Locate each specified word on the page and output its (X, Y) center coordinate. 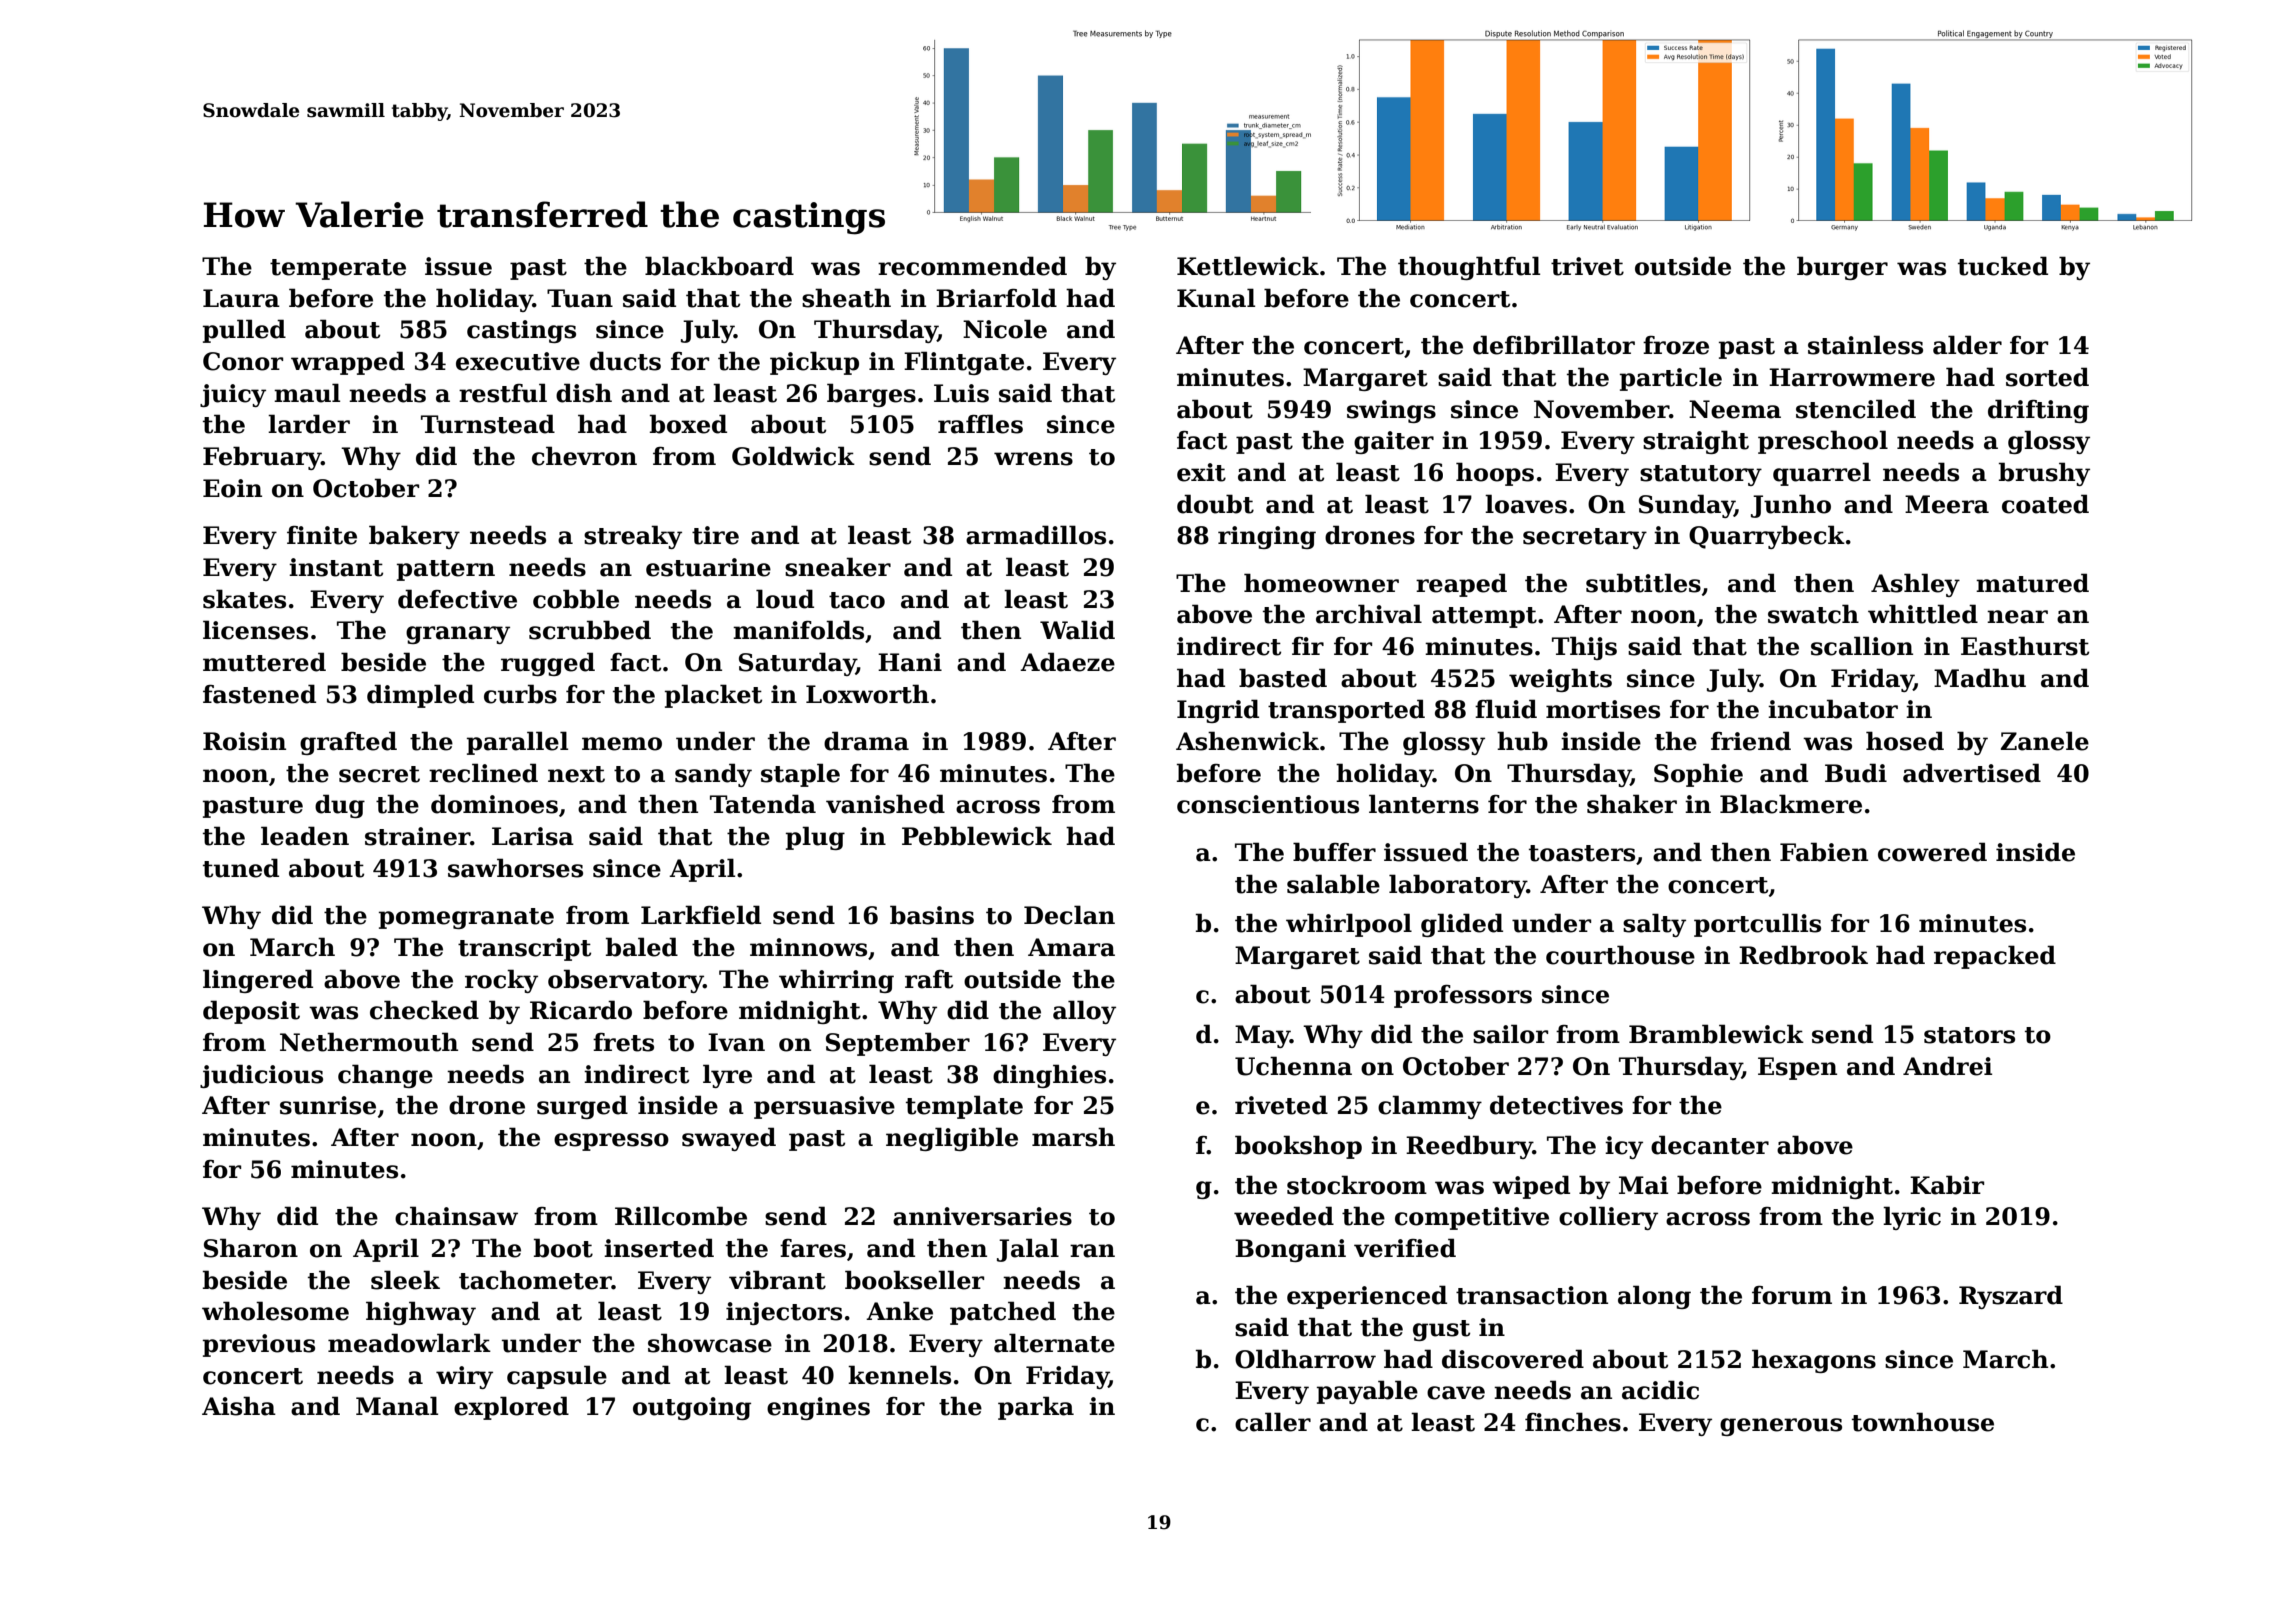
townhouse (1923, 1422)
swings (1391, 411)
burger (1842, 268)
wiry (464, 1377)
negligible (952, 1139)
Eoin (232, 488)
